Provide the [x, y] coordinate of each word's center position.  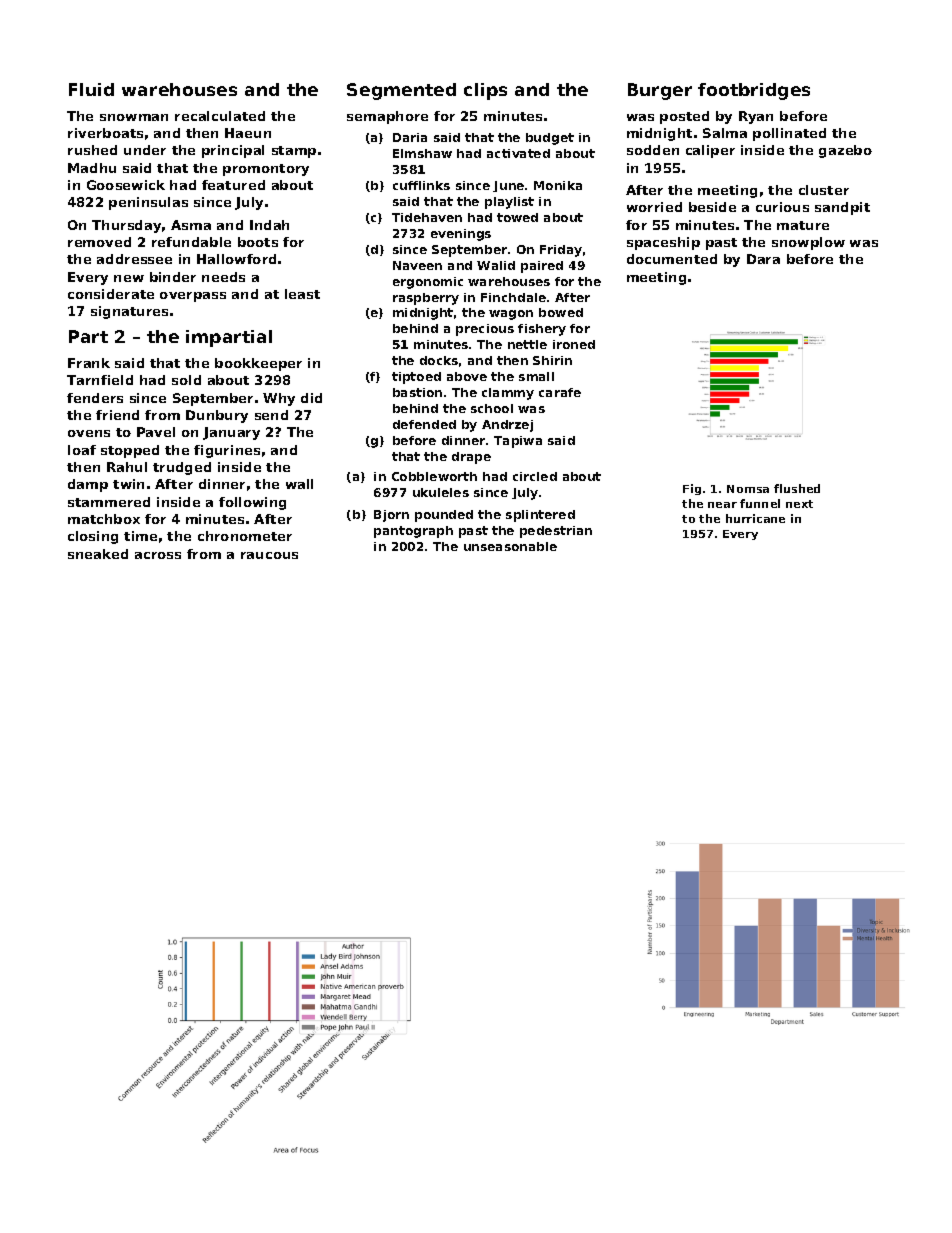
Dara [763, 259]
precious [485, 330]
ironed [574, 344]
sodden [653, 150]
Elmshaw [422, 153]
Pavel [156, 432]
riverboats [105, 133]
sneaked [98, 554]
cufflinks [421, 185]
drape [471, 458]
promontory [266, 170]
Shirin [552, 360]
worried [654, 207]
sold [186, 380]
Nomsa [748, 489]
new [129, 278]
